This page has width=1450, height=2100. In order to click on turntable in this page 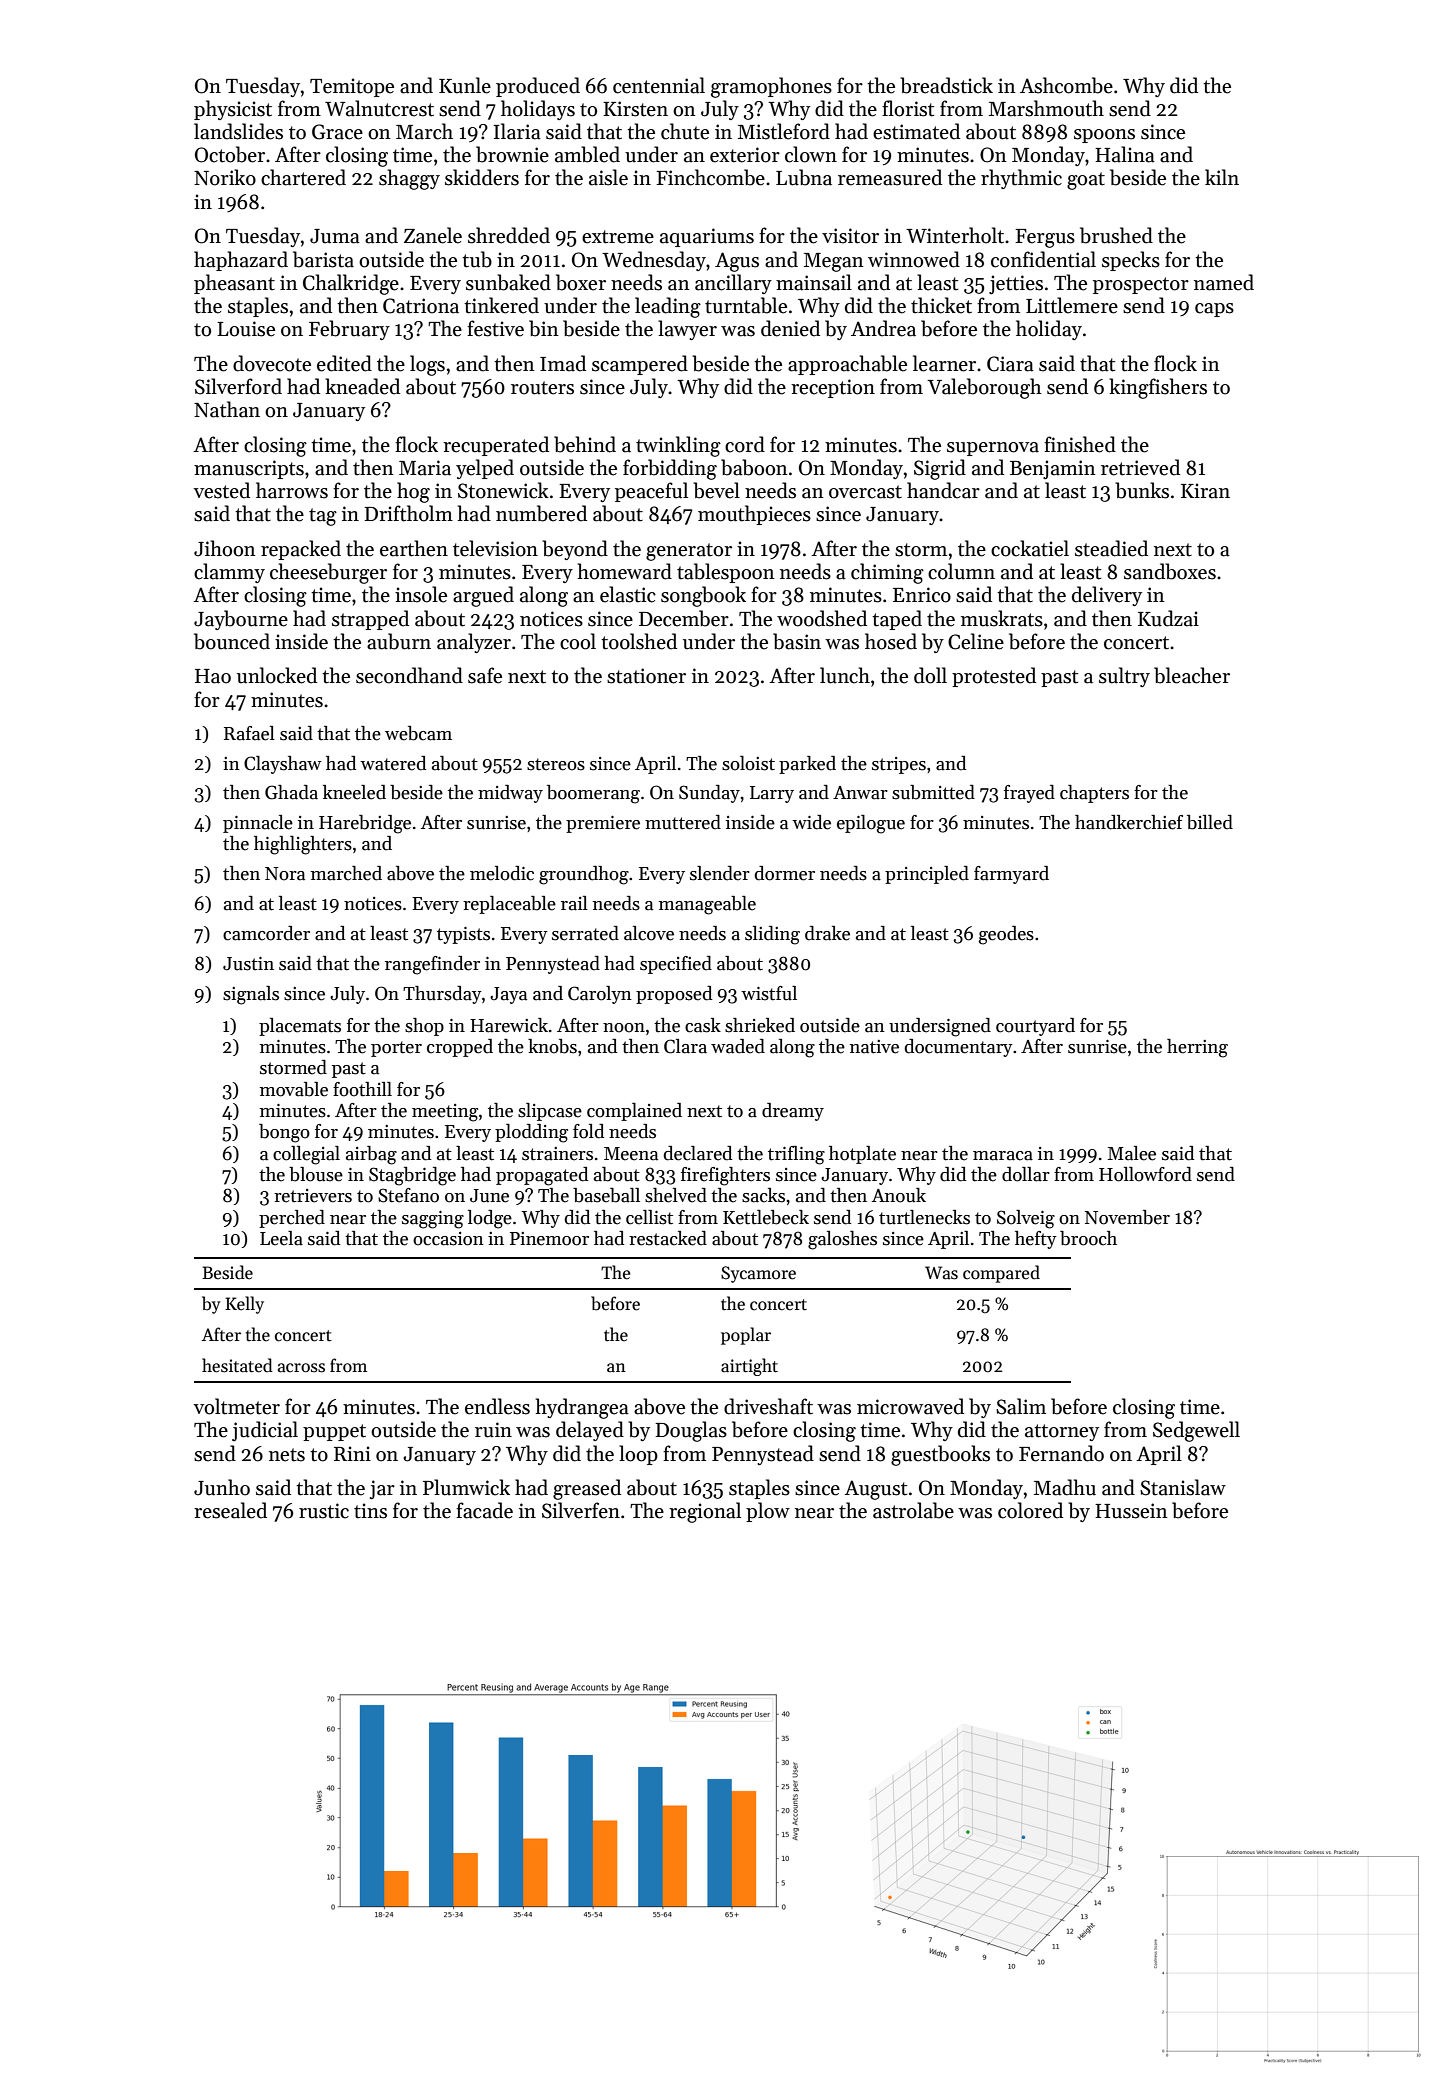, I will do `click(746, 305)`.
